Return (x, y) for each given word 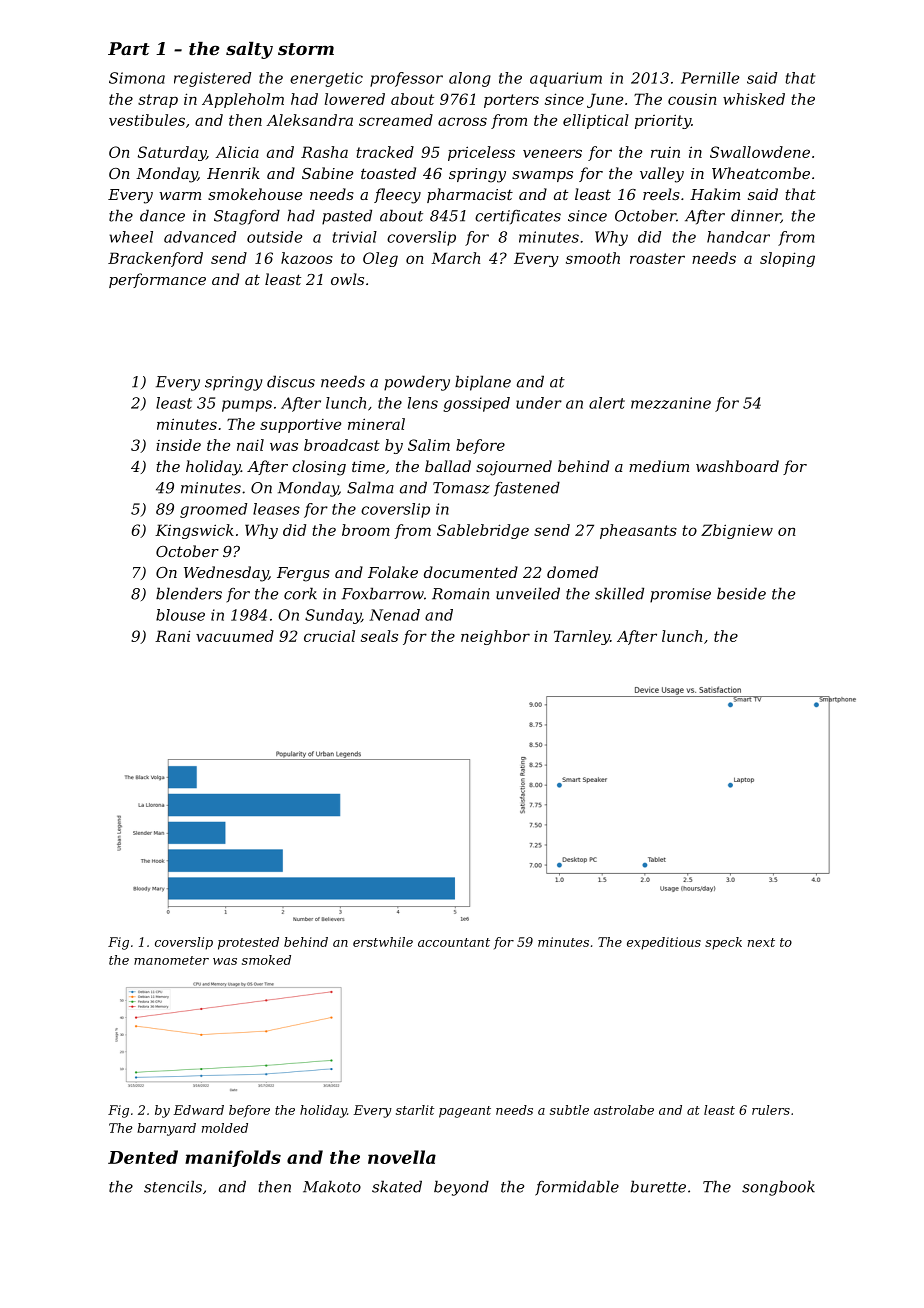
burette (658, 1186)
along (470, 79)
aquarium (566, 79)
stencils (173, 1186)
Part (129, 48)
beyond (461, 1188)
